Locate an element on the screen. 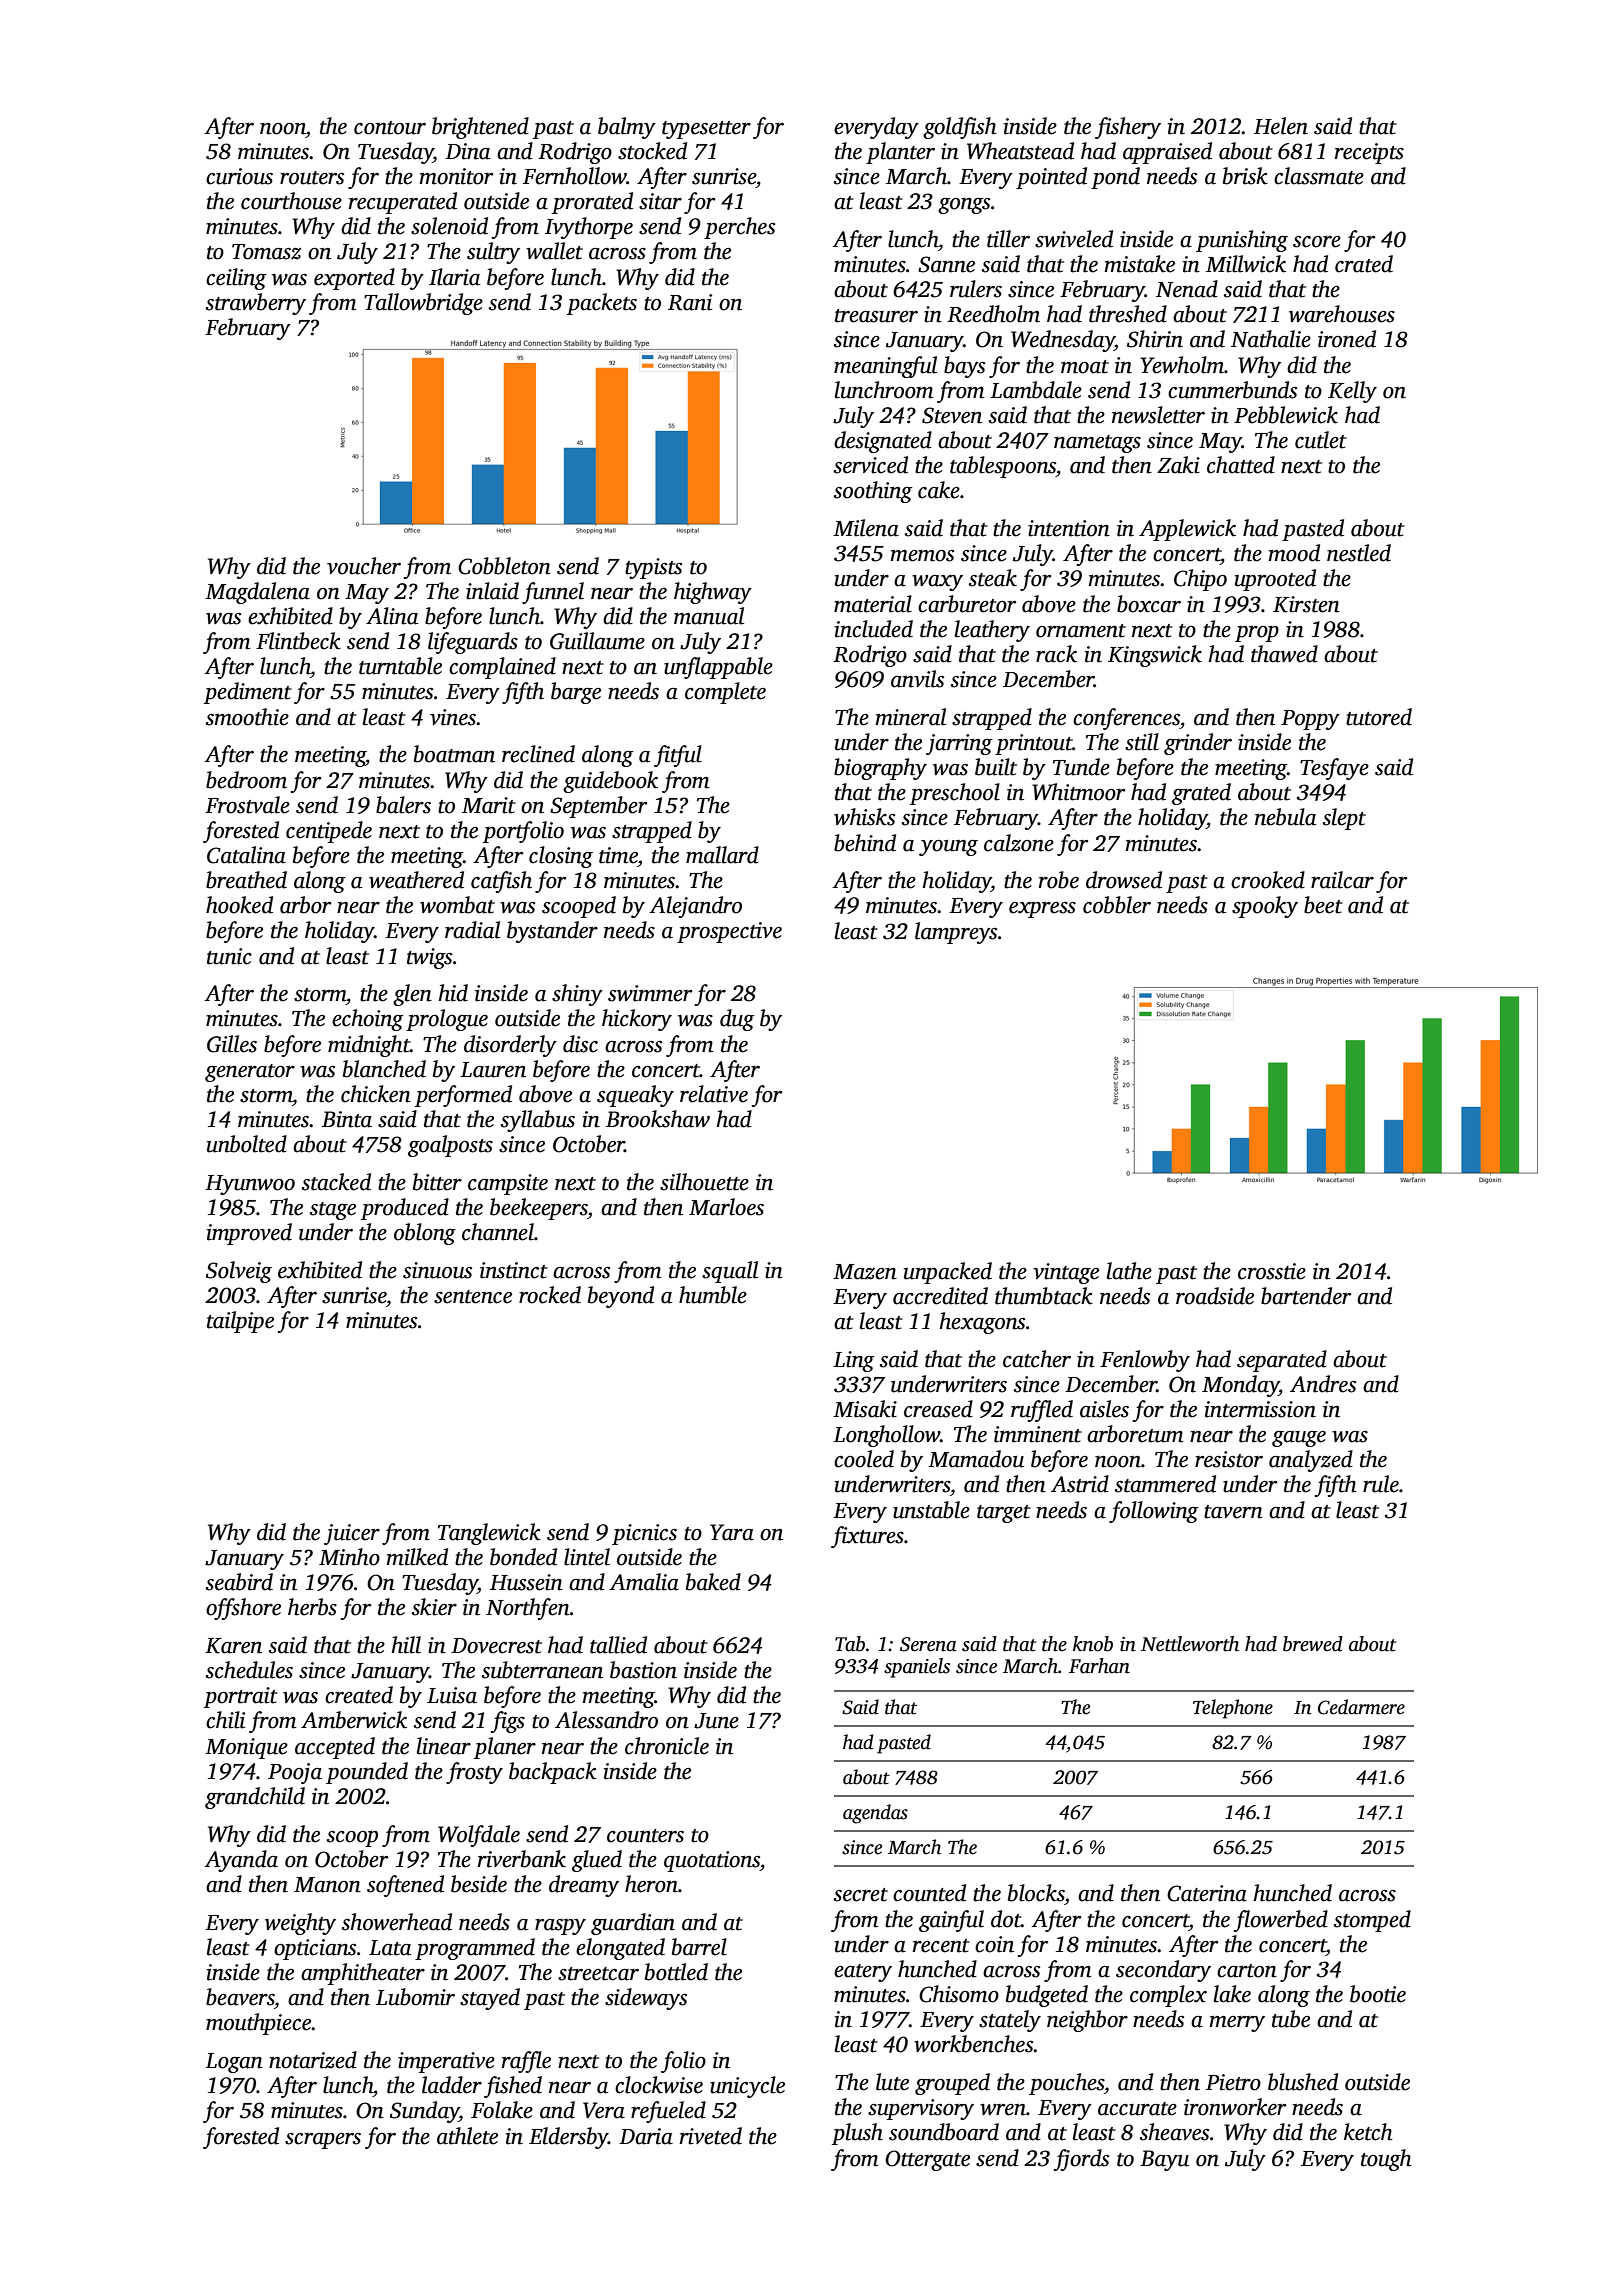 The width and height of the screenshot is (1620, 2292). bartender is located at coordinates (1306, 1296).
